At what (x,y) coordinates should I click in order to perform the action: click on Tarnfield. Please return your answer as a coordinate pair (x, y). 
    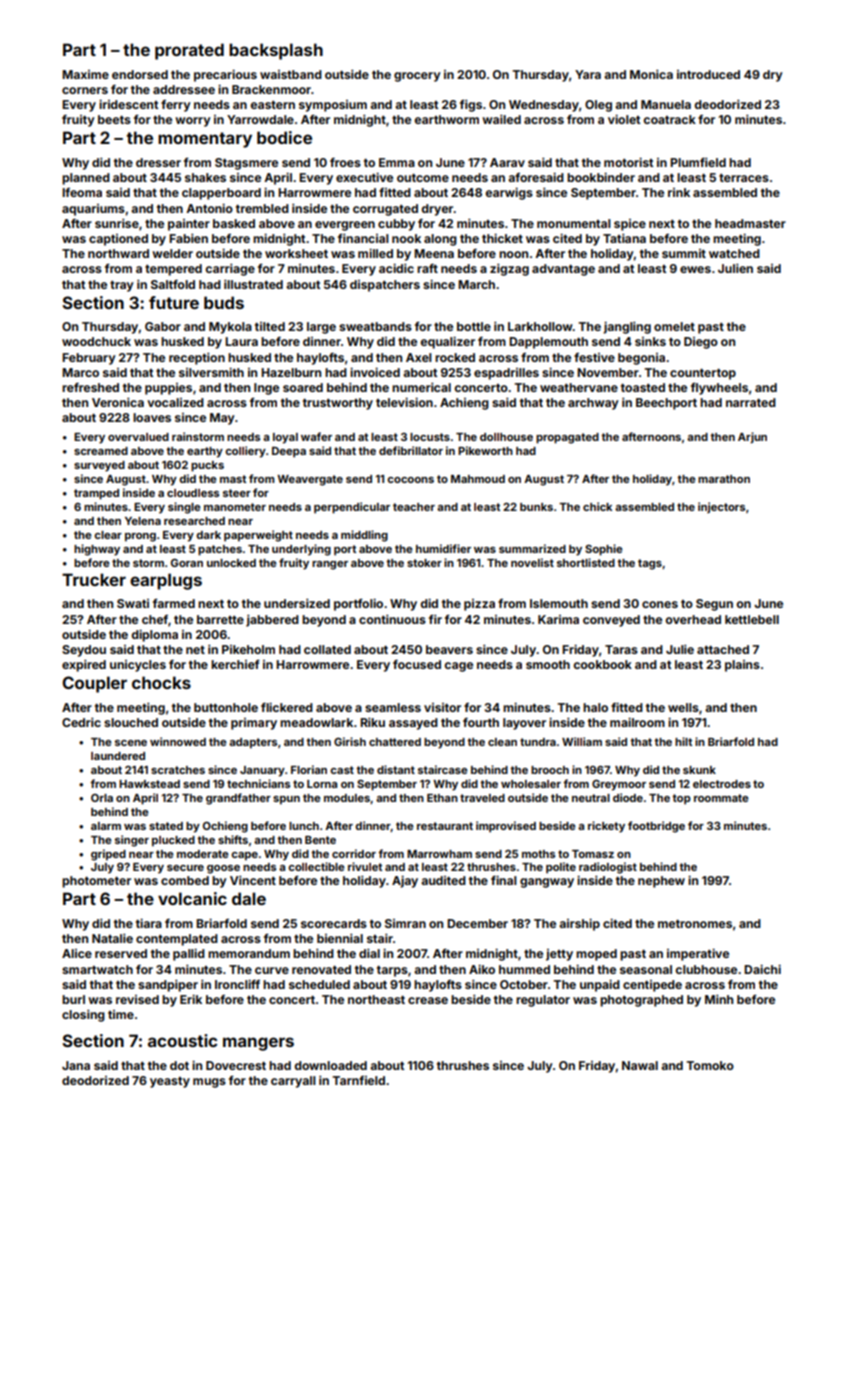
    Looking at the image, I should click on (358, 1080).
